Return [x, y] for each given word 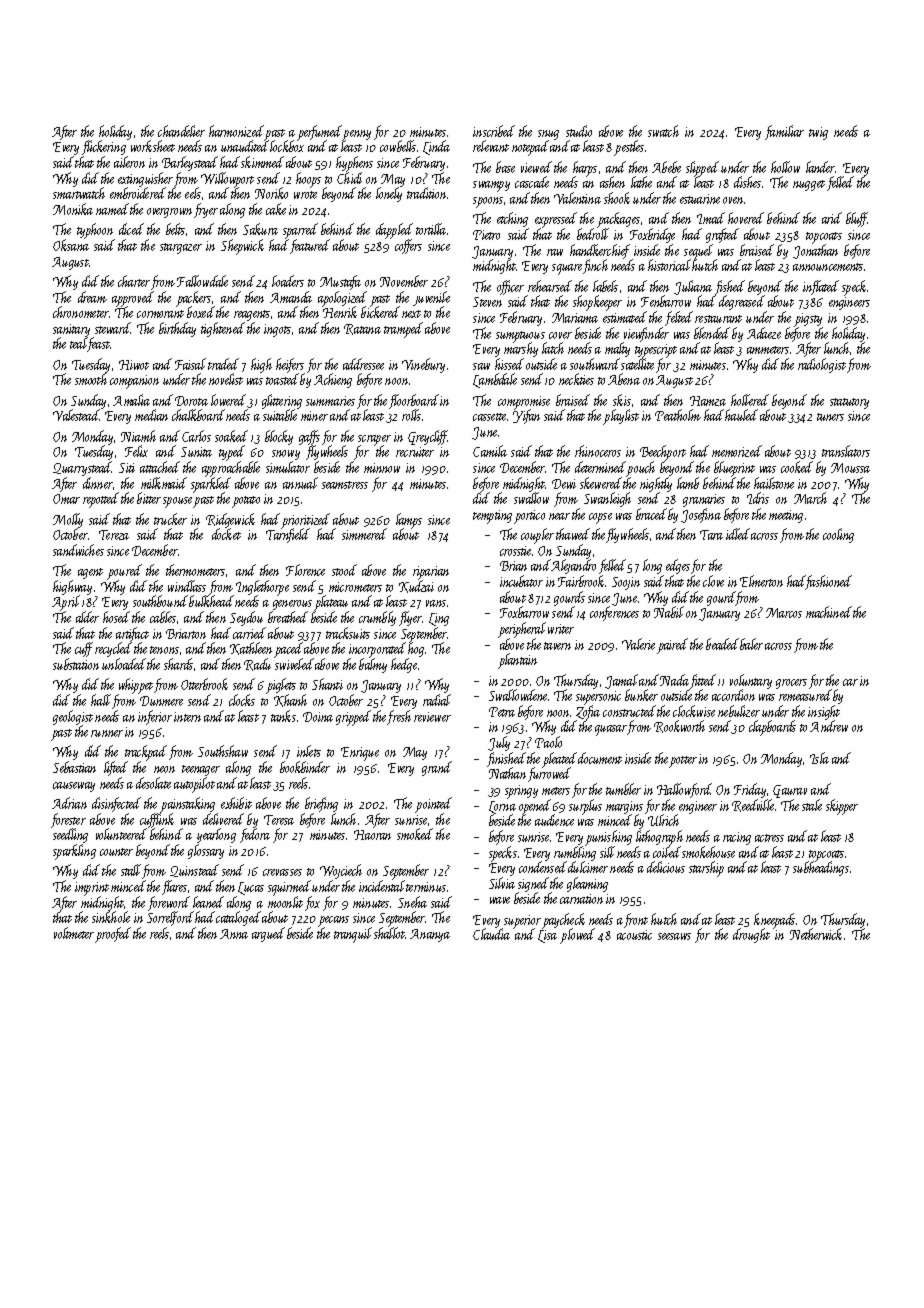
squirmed [289, 888]
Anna [234, 934]
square [567, 269]
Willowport [227, 180]
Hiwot [134, 365]
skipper [842, 807]
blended [712, 333]
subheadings [821, 869]
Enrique [360, 754]
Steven [487, 302]
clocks [242, 700]
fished [730, 288]
